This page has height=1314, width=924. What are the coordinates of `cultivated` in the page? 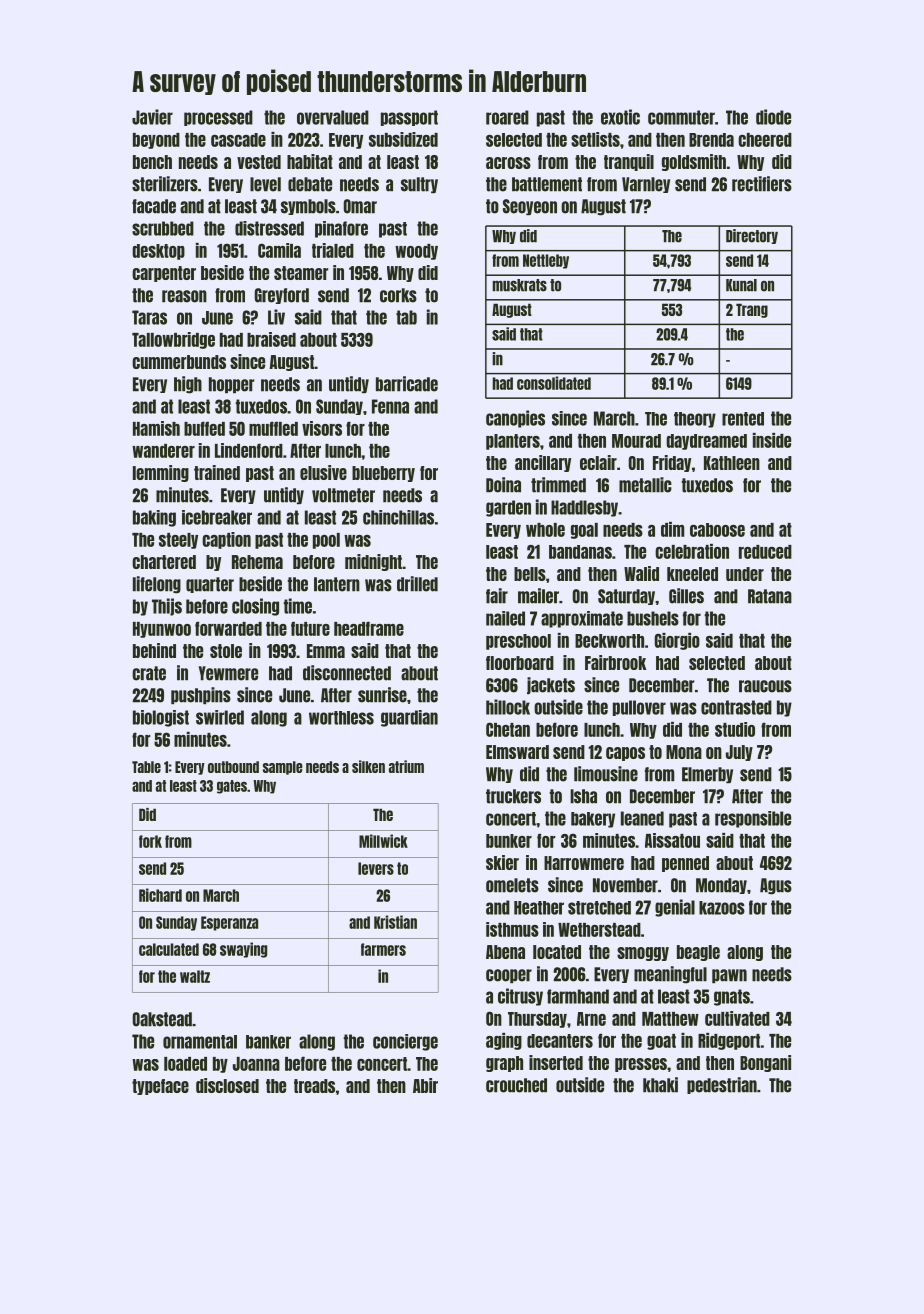 It's located at (737, 1018).
